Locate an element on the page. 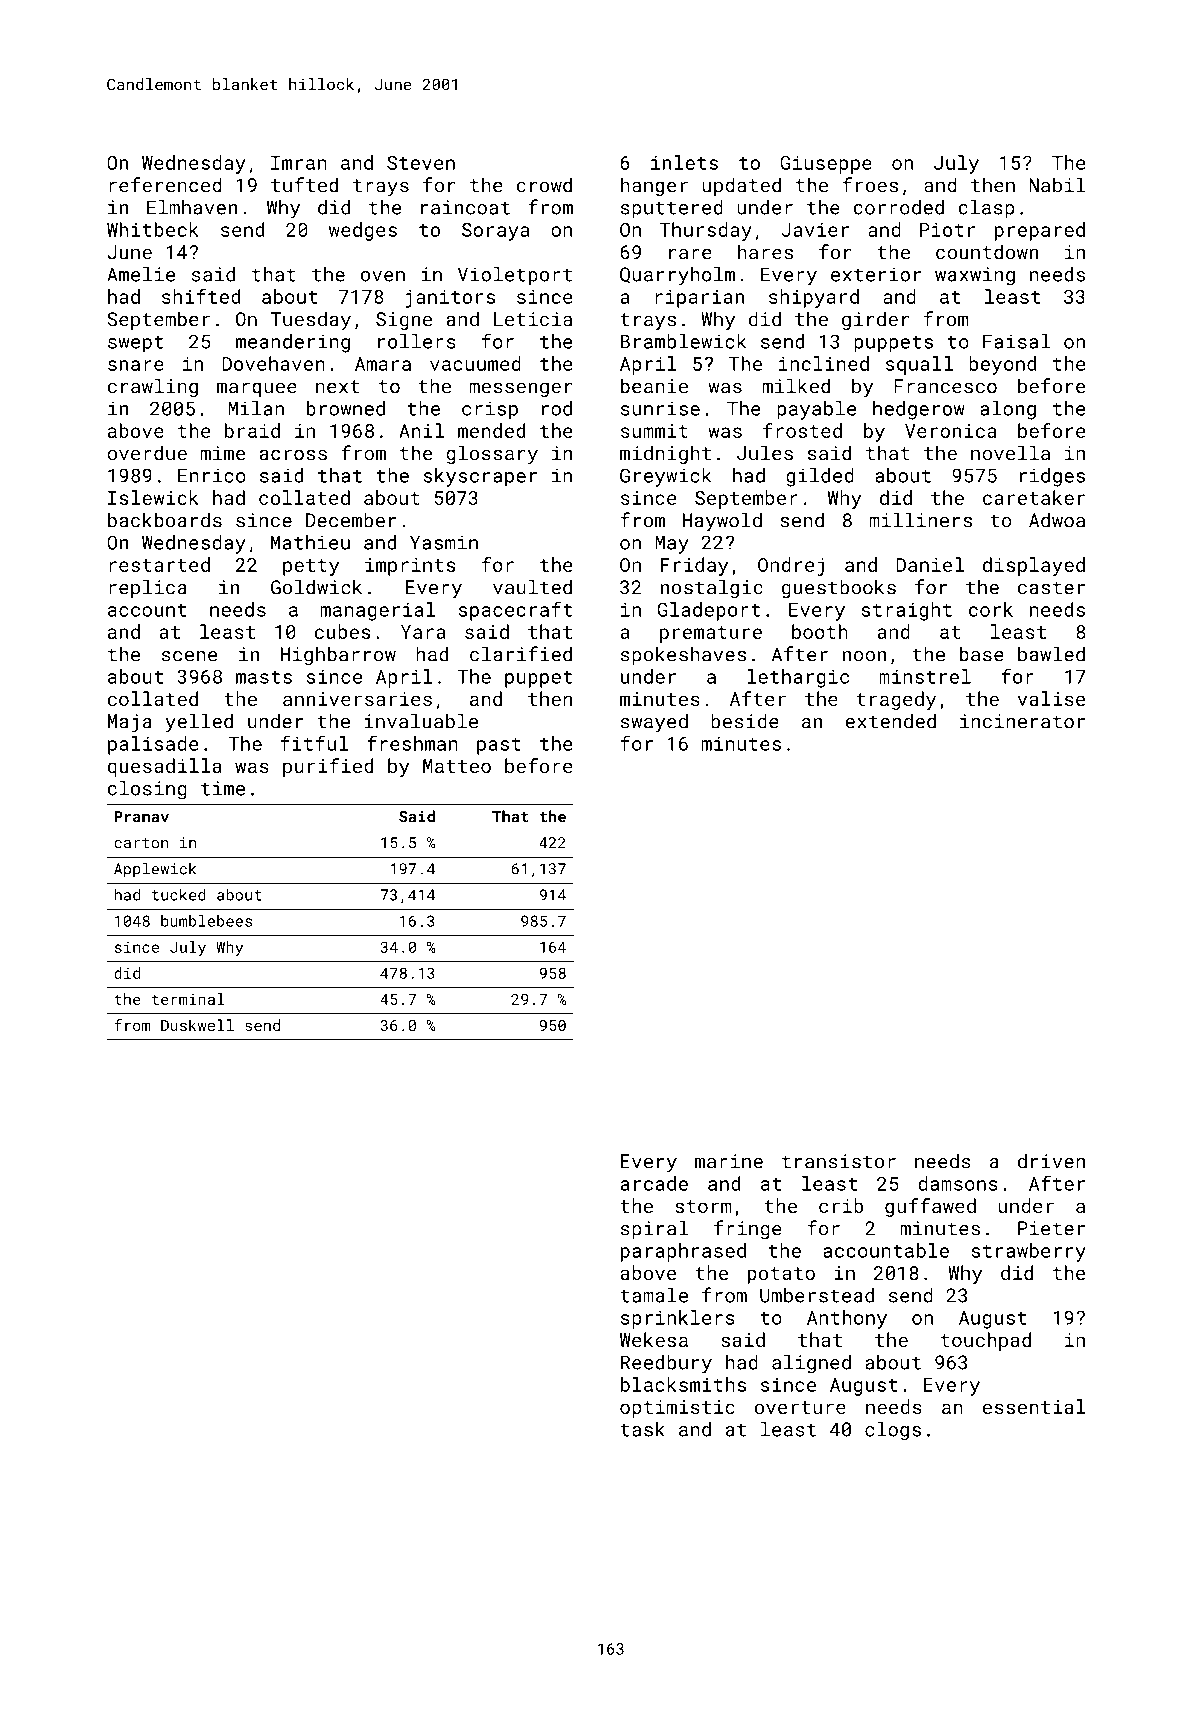 The width and height of the image is (1193, 1728). task is located at coordinates (642, 1429).
